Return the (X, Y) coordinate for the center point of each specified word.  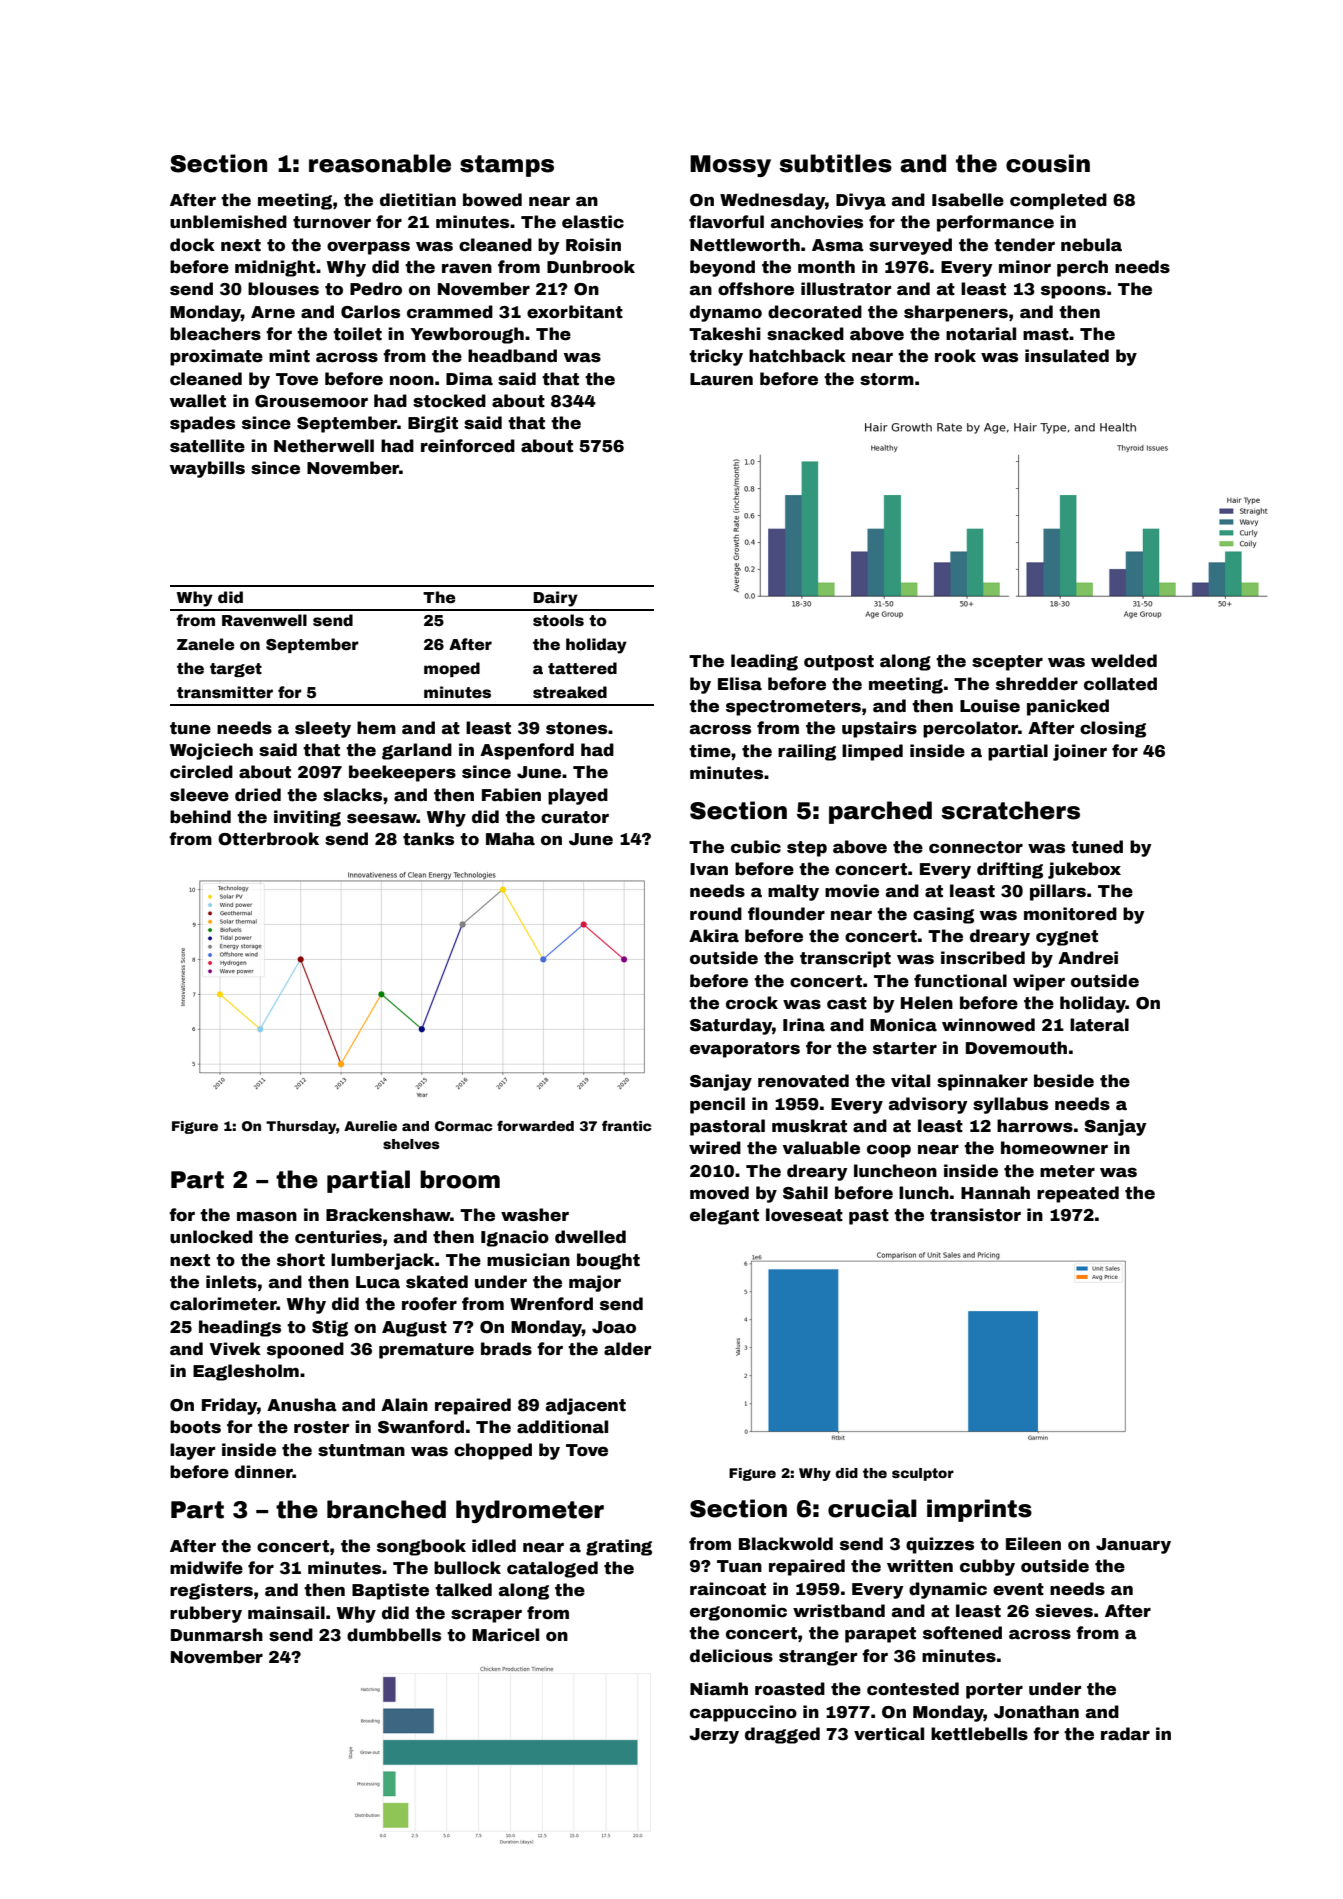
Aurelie (370, 1126)
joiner (1080, 752)
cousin (1048, 163)
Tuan (739, 1566)
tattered (582, 668)
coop (889, 1151)
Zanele (205, 644)
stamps (507, 166)
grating (619, 1547)
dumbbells (394, 1635)
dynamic (948, 1590)
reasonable (380, 163)
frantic (627, 1125)
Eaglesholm (246, 1372)
